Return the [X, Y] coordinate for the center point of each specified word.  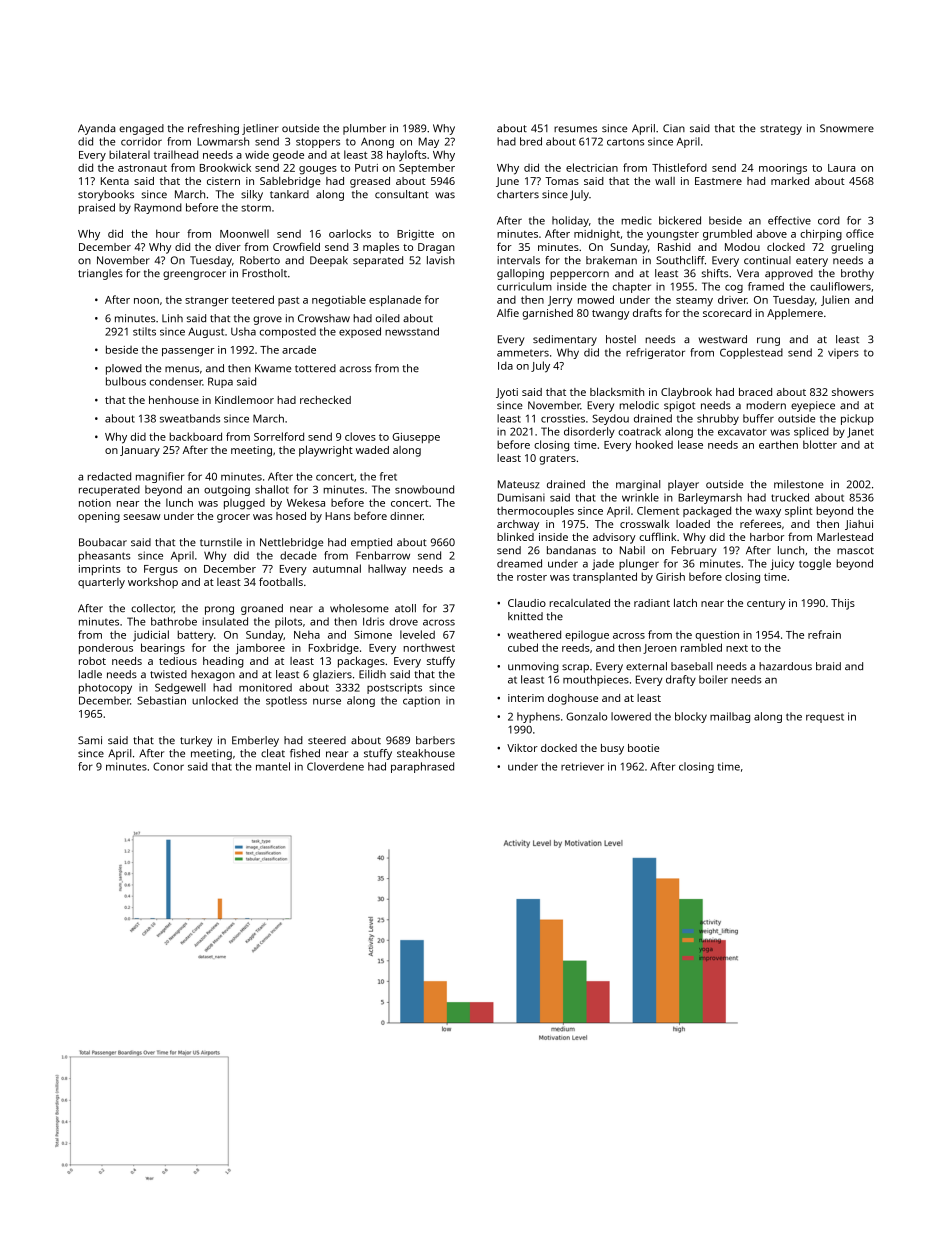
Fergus [161, 570]
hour [168, 233]
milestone [799, 484]
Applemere [795, 314]
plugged [244, 504]
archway [518, 525]
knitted [525, 616]
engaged [141, 129]
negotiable [339, 301]
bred [531, 141]
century [766, 605]
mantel [273, 766]
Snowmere [847, 128]
